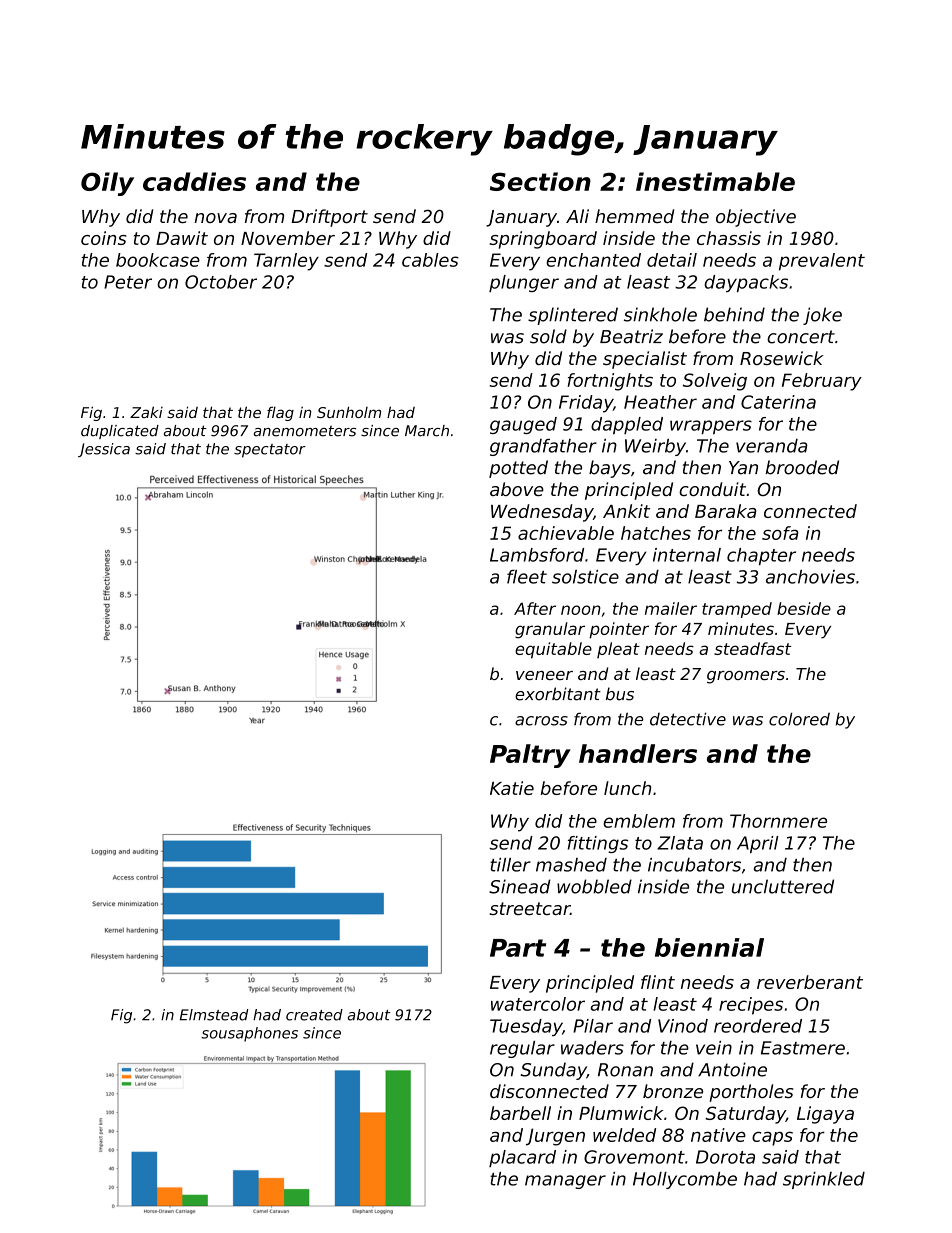 The width and height of the screenshot is (952, 1233). Describe the element at coordinates (522, 1049) in the screenshot. I see `regular` at that location.
